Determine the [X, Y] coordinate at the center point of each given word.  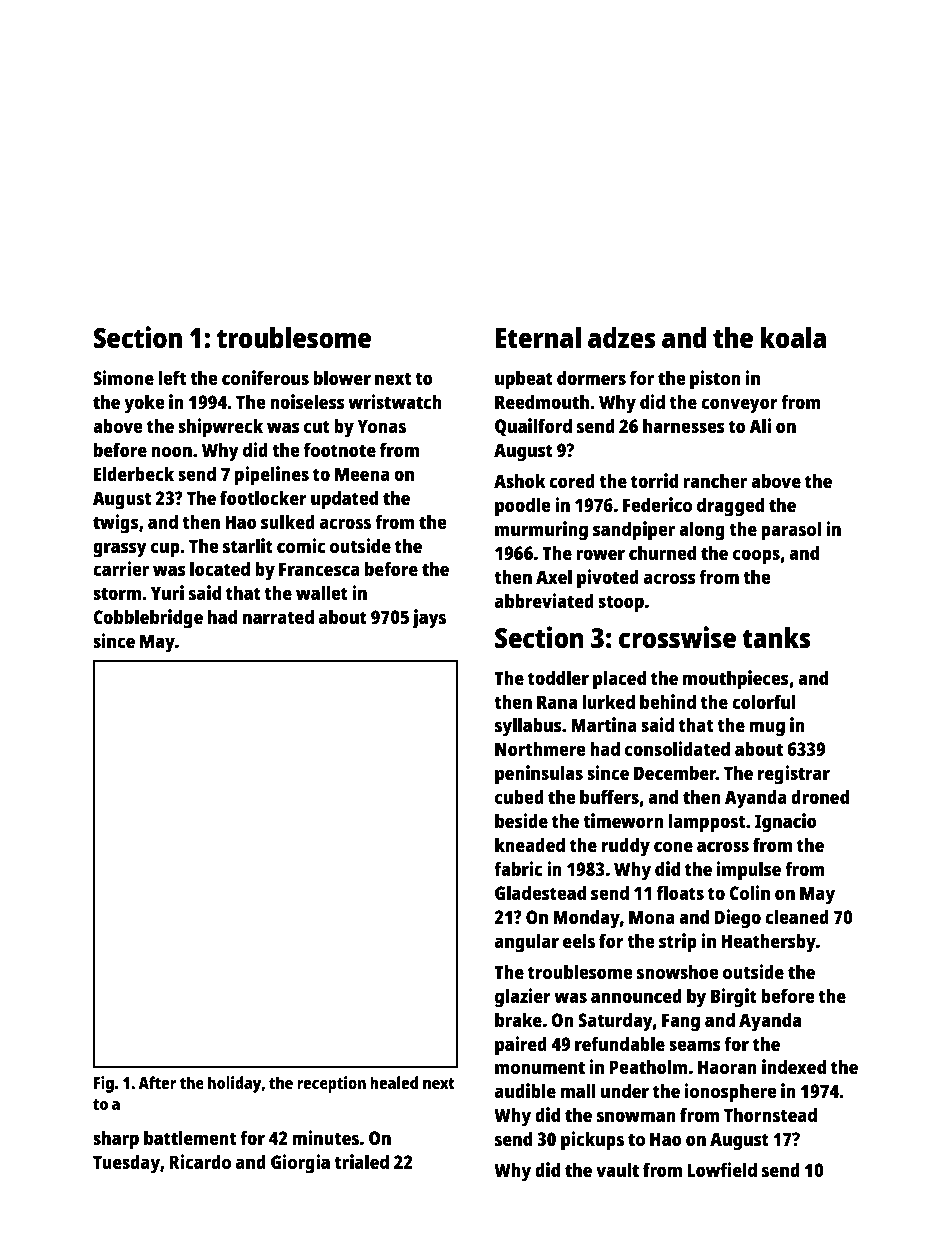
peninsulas [539, 775]
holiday [235, 1084]
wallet [322, 592]
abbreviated [544, 600]
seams [695, 1045]
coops [756, 557]
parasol [791, 531]
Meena [362, 474]
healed [394, 1082]
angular [527, 943]
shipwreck [220, 428]
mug [767, 729]
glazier [523, 998]
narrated [278, 616]
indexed [794, 1066]
